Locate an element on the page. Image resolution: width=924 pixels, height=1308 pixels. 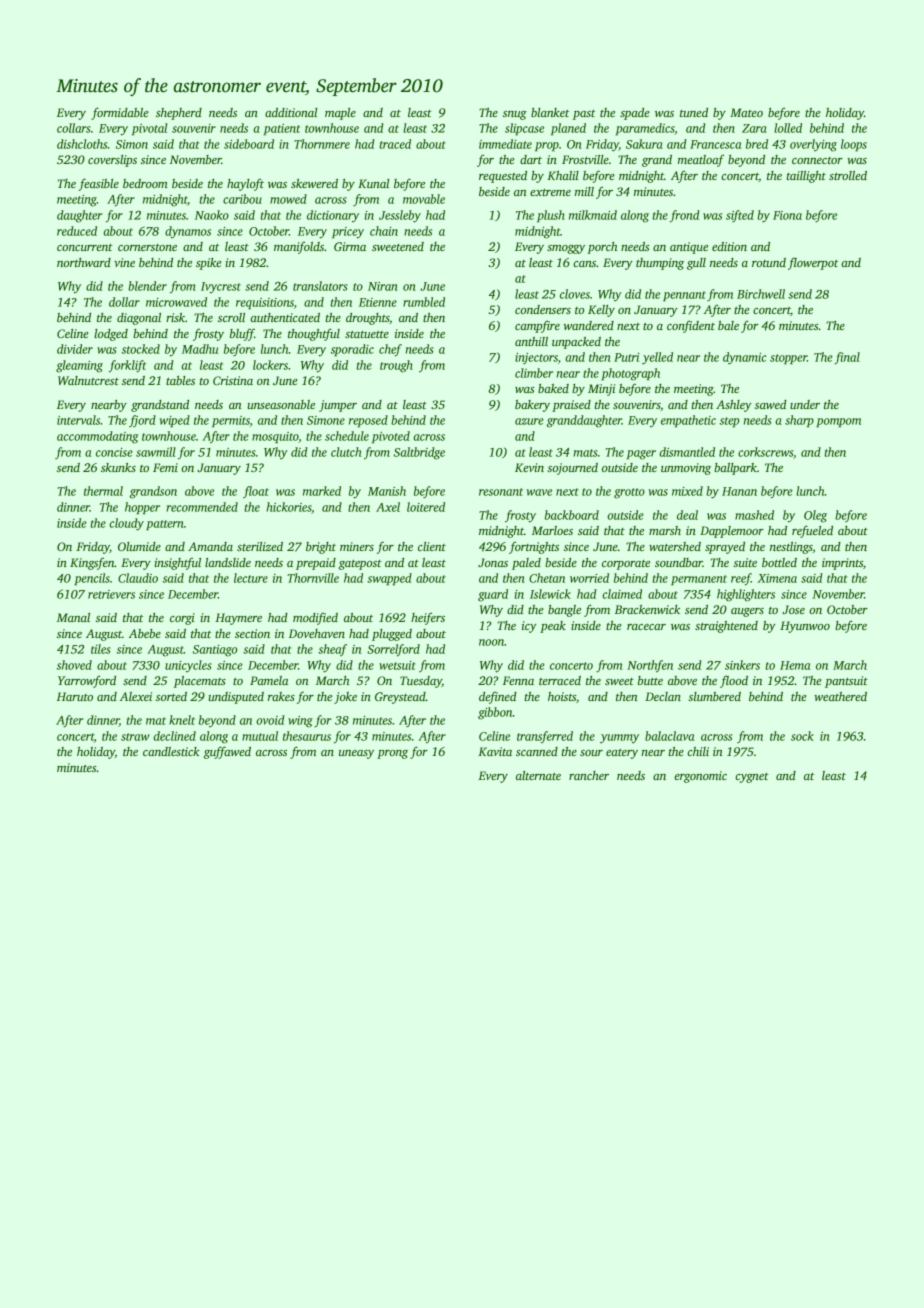
Walnutcrest is located at coordinates (88, 380).
